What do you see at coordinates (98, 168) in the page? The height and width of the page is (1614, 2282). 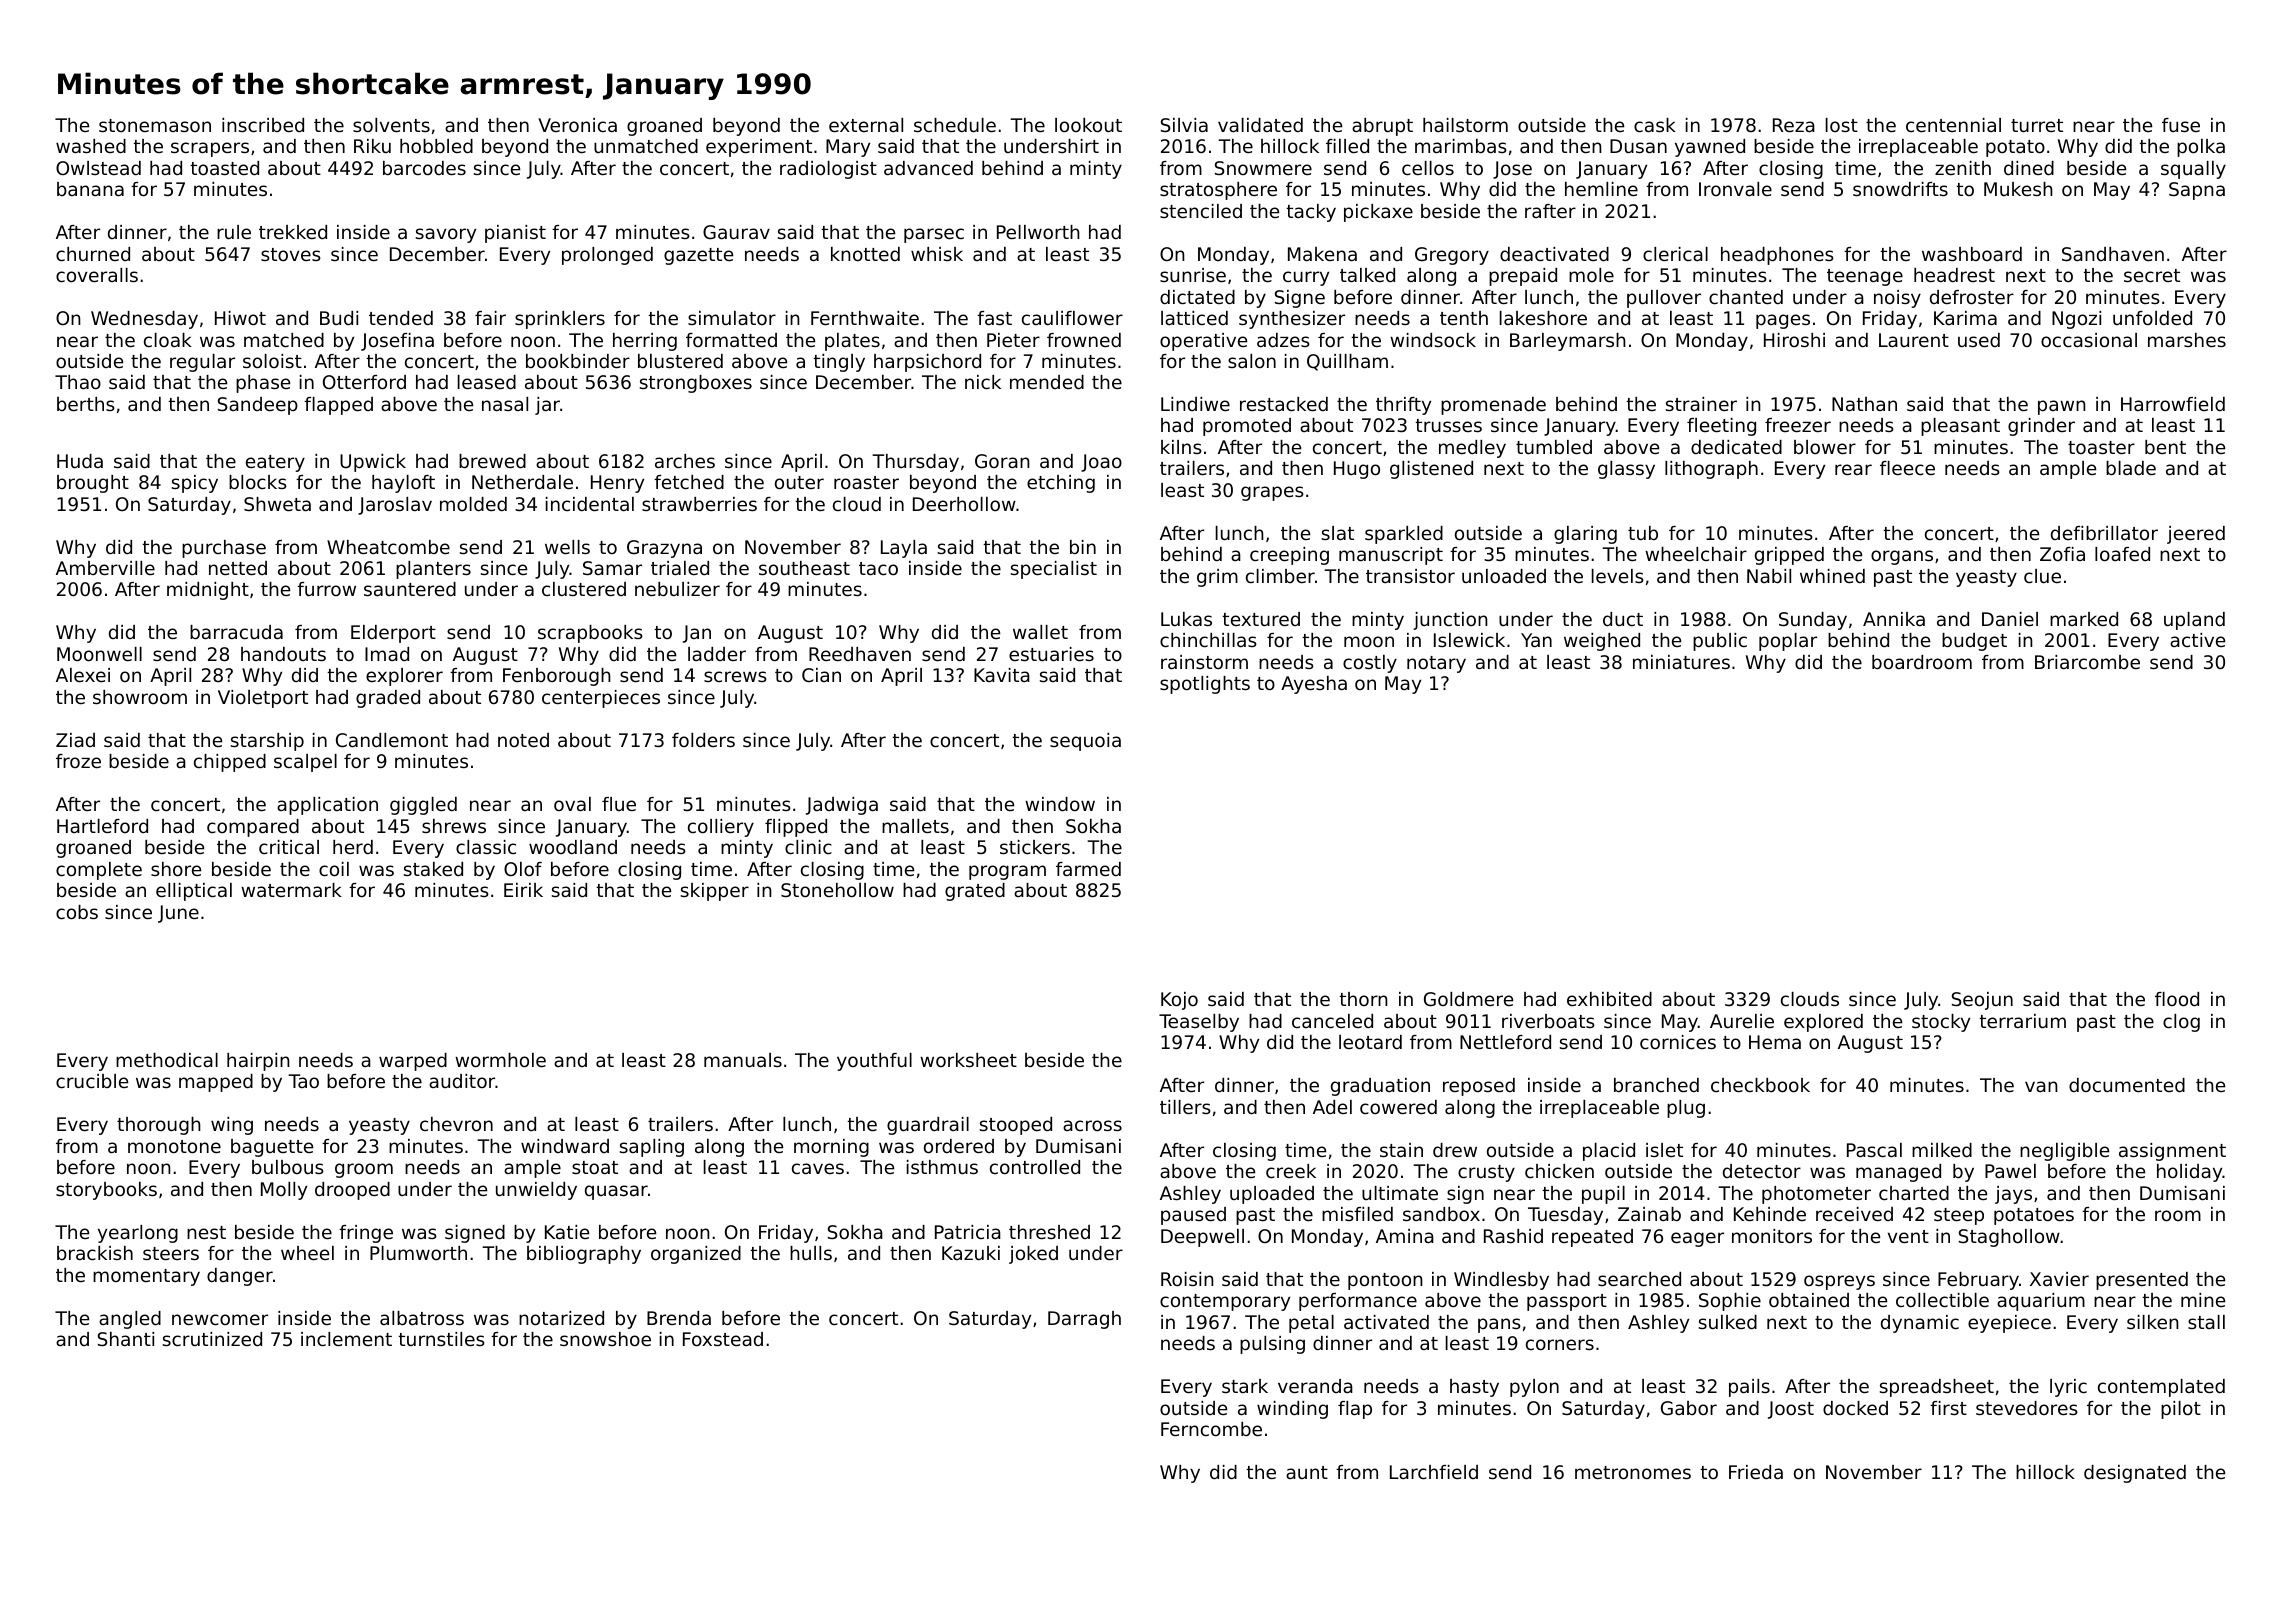 I see `Owlstead` at bounding box center [98, 168].
